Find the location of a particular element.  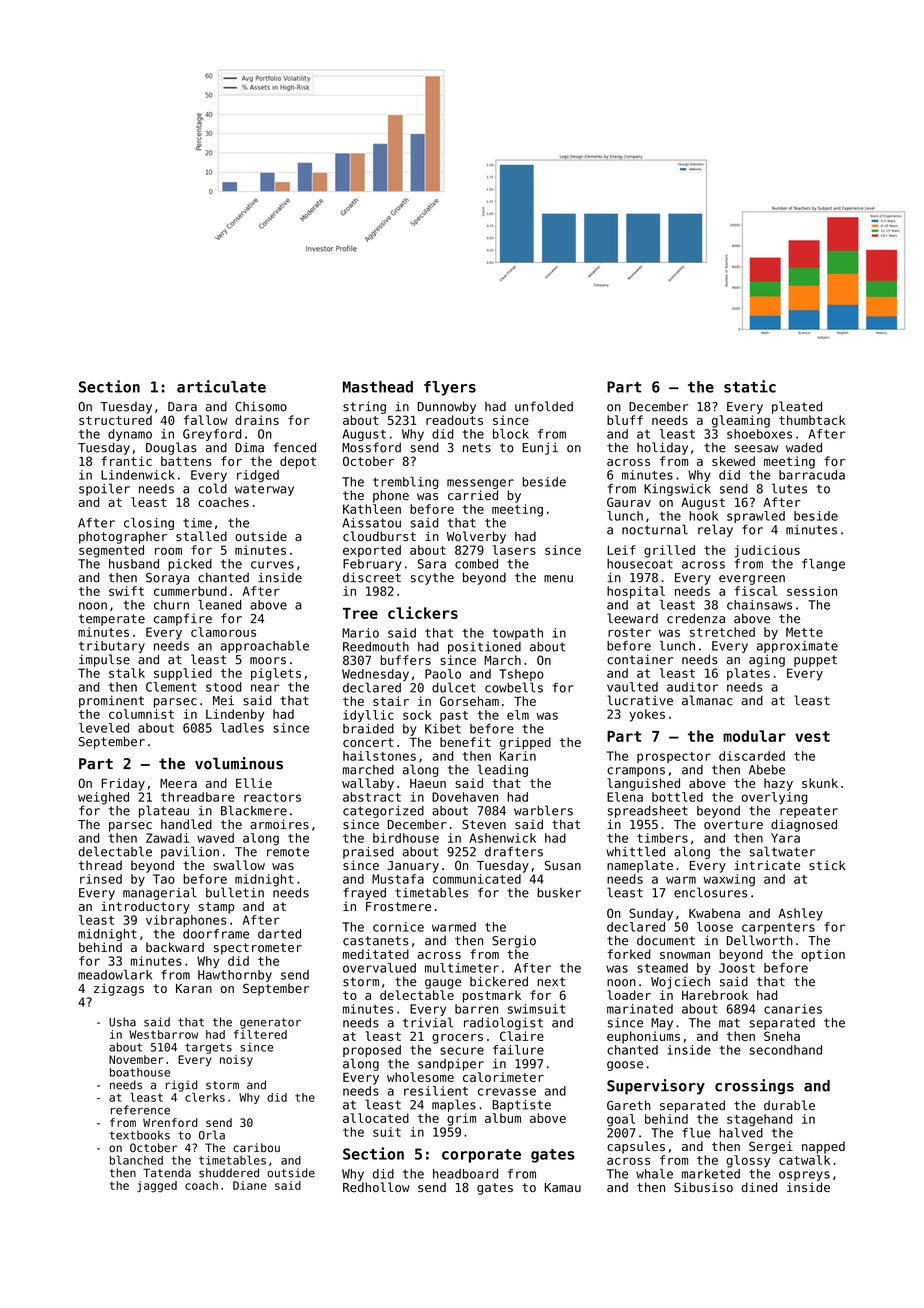

praised is located at coordinates (368, 853).
